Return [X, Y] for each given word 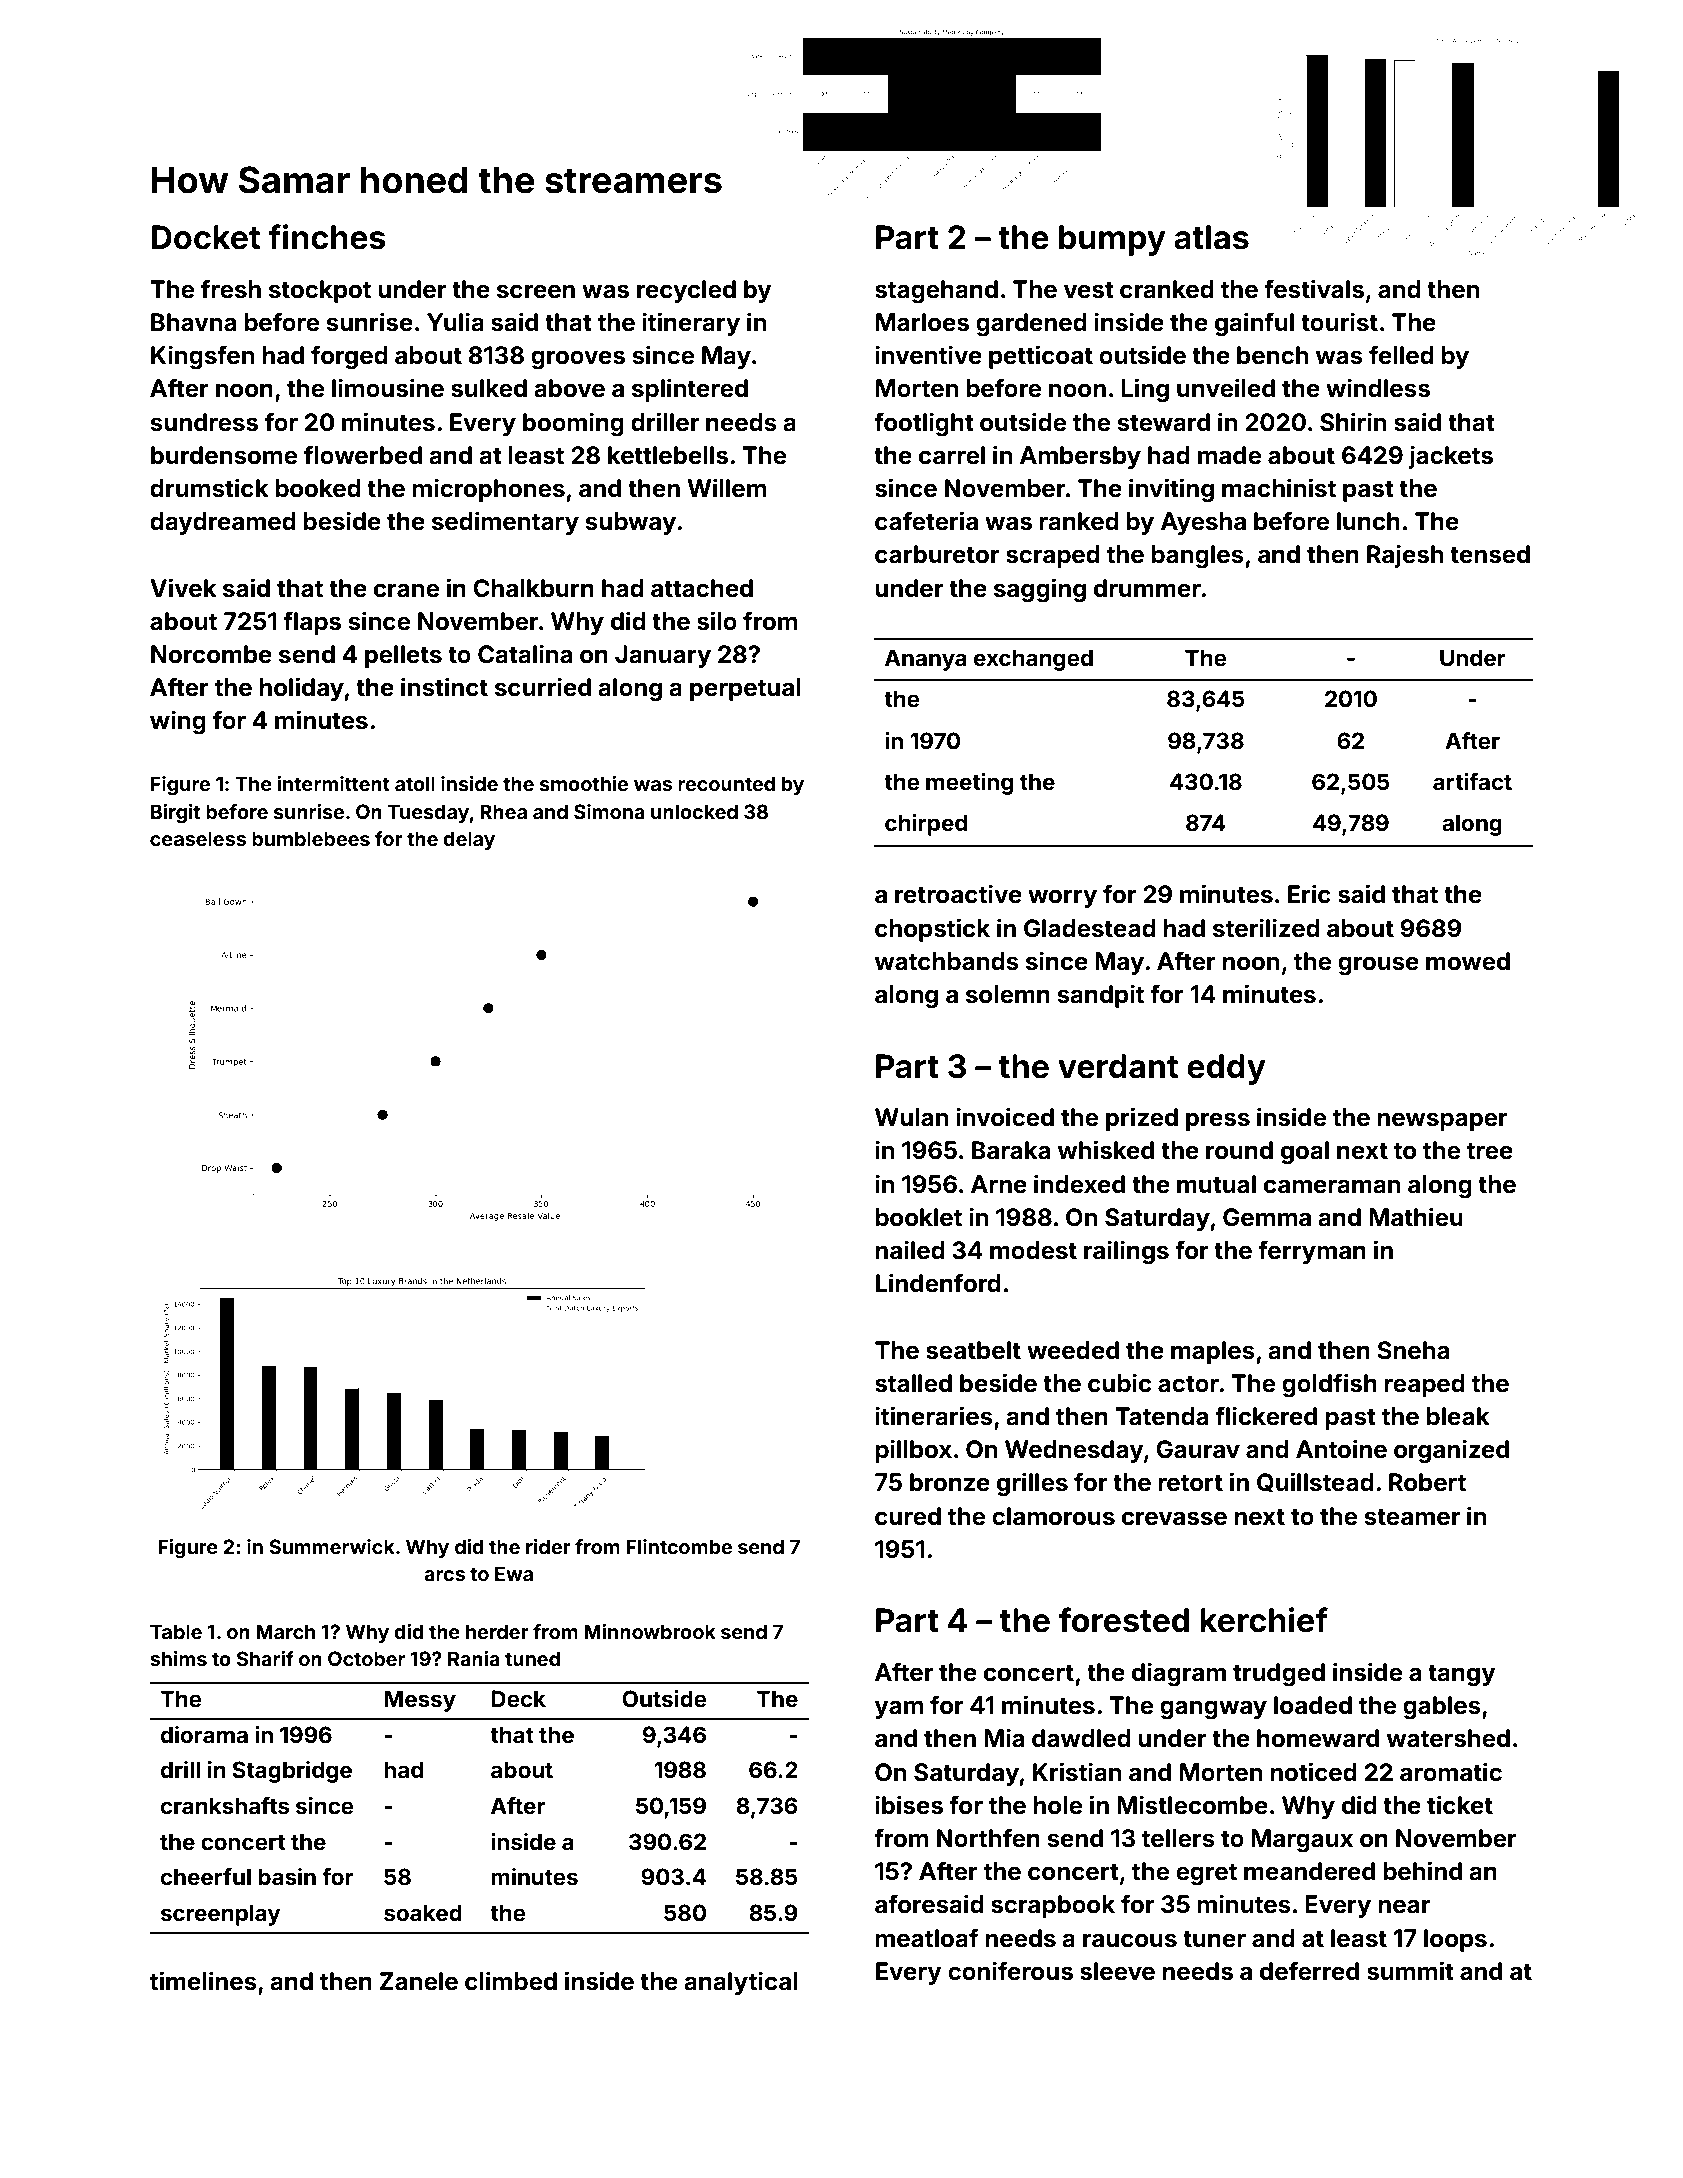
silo [717, 621]
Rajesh [1405, 556]
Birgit [175, 814]
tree [1490, 1151]
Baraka [1011, 1150]
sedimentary [505, 523]
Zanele [419, 1981]
